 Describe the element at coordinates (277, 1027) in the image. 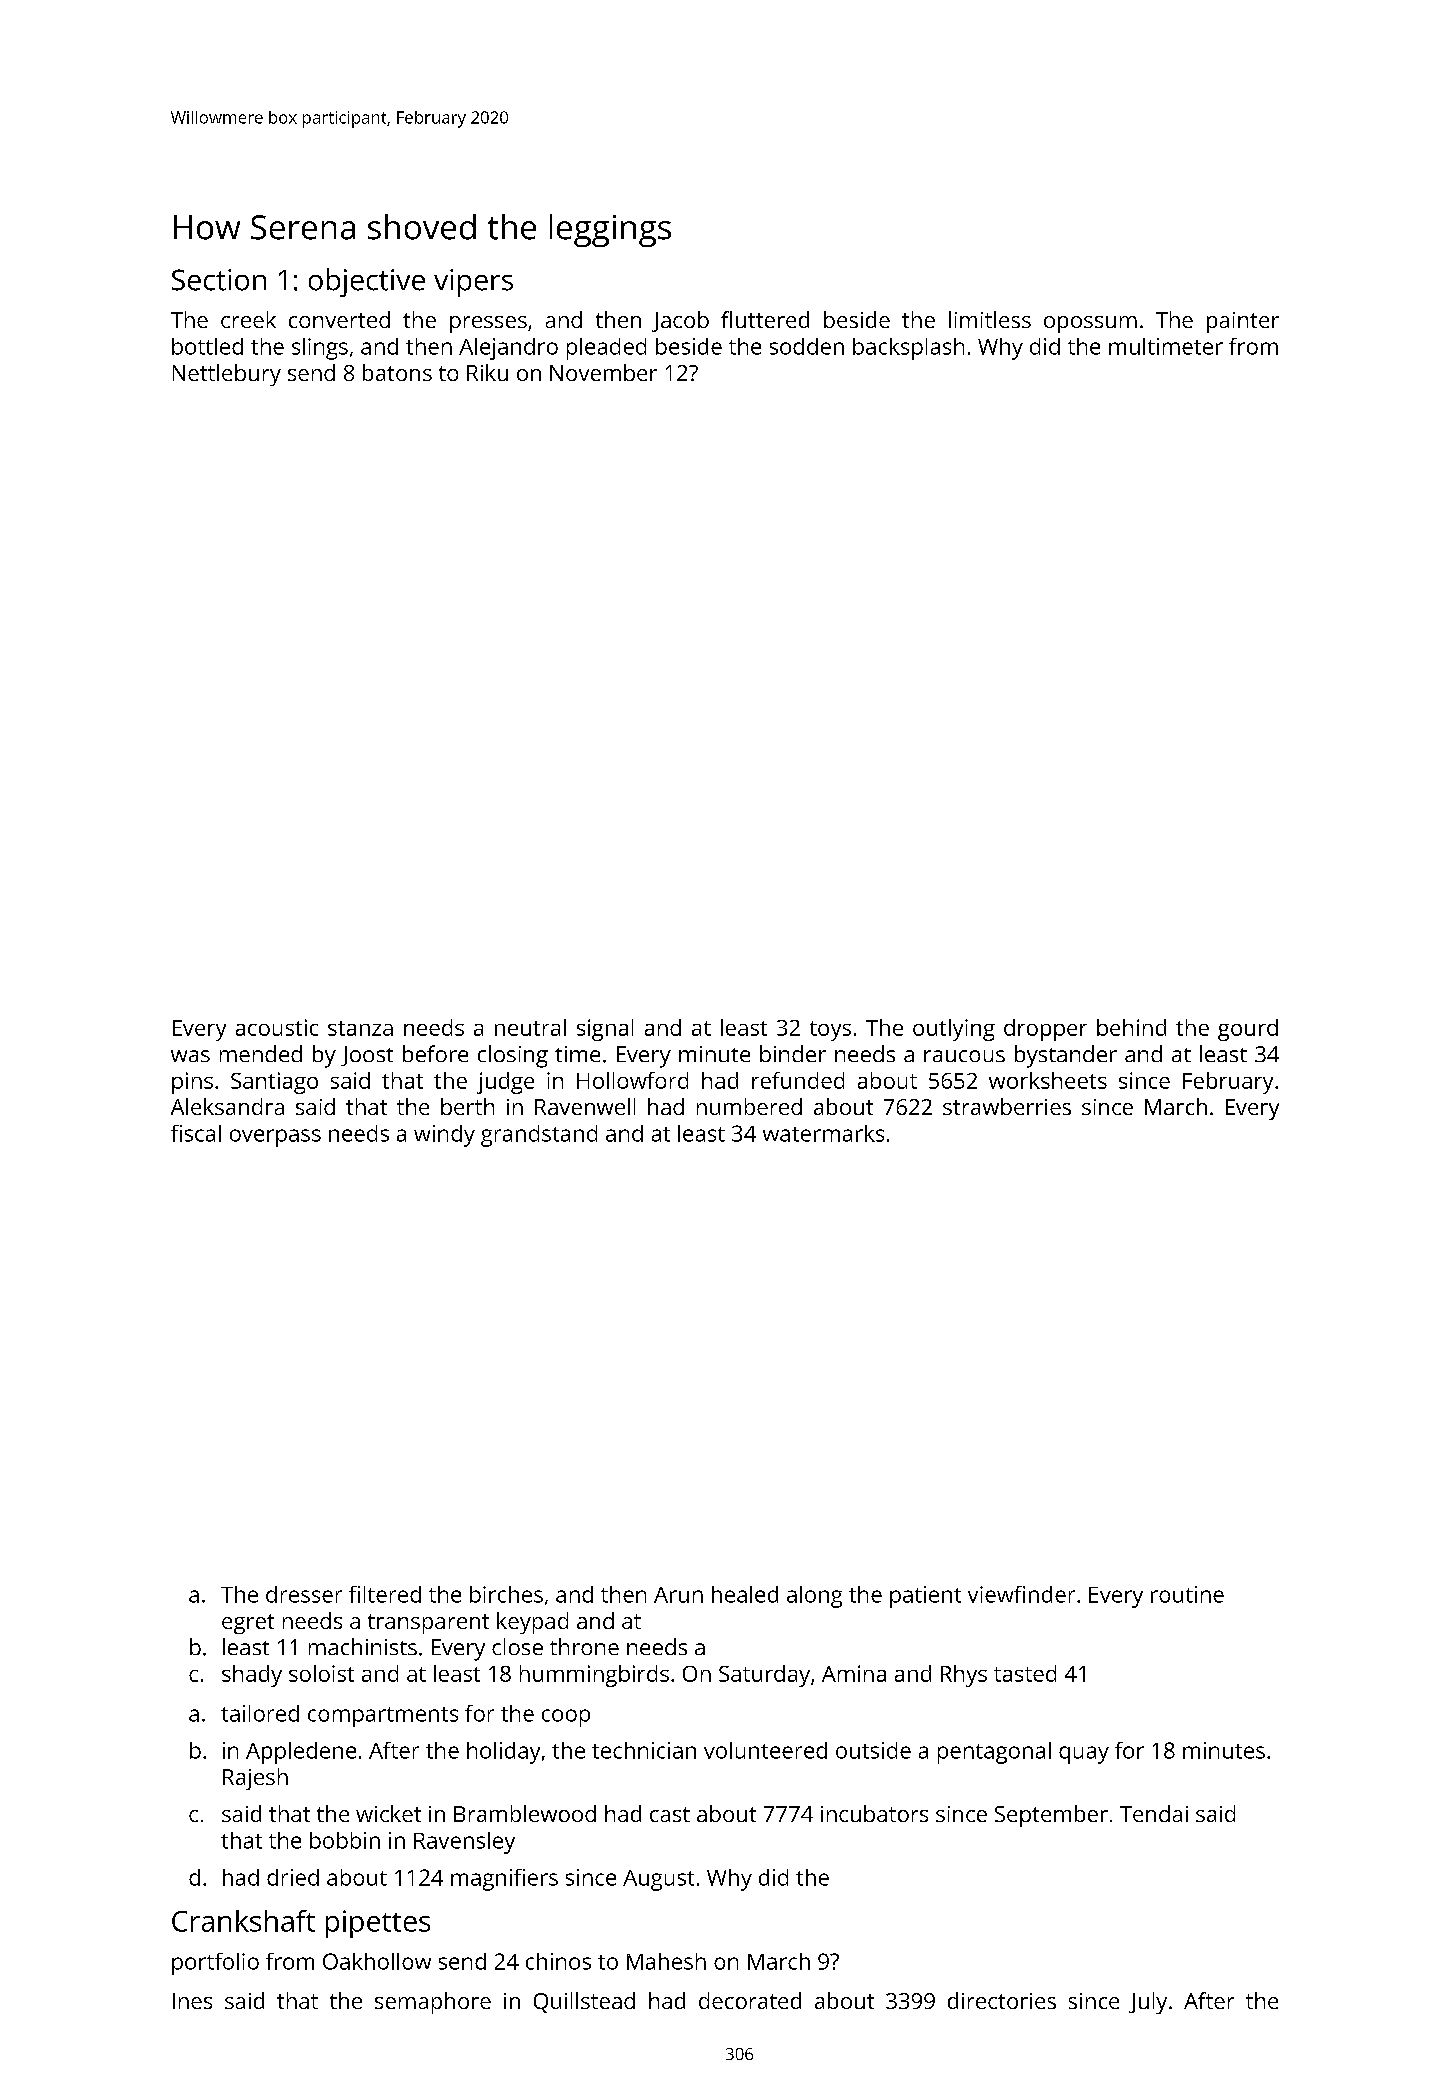

I see `acoustic` at that location.
